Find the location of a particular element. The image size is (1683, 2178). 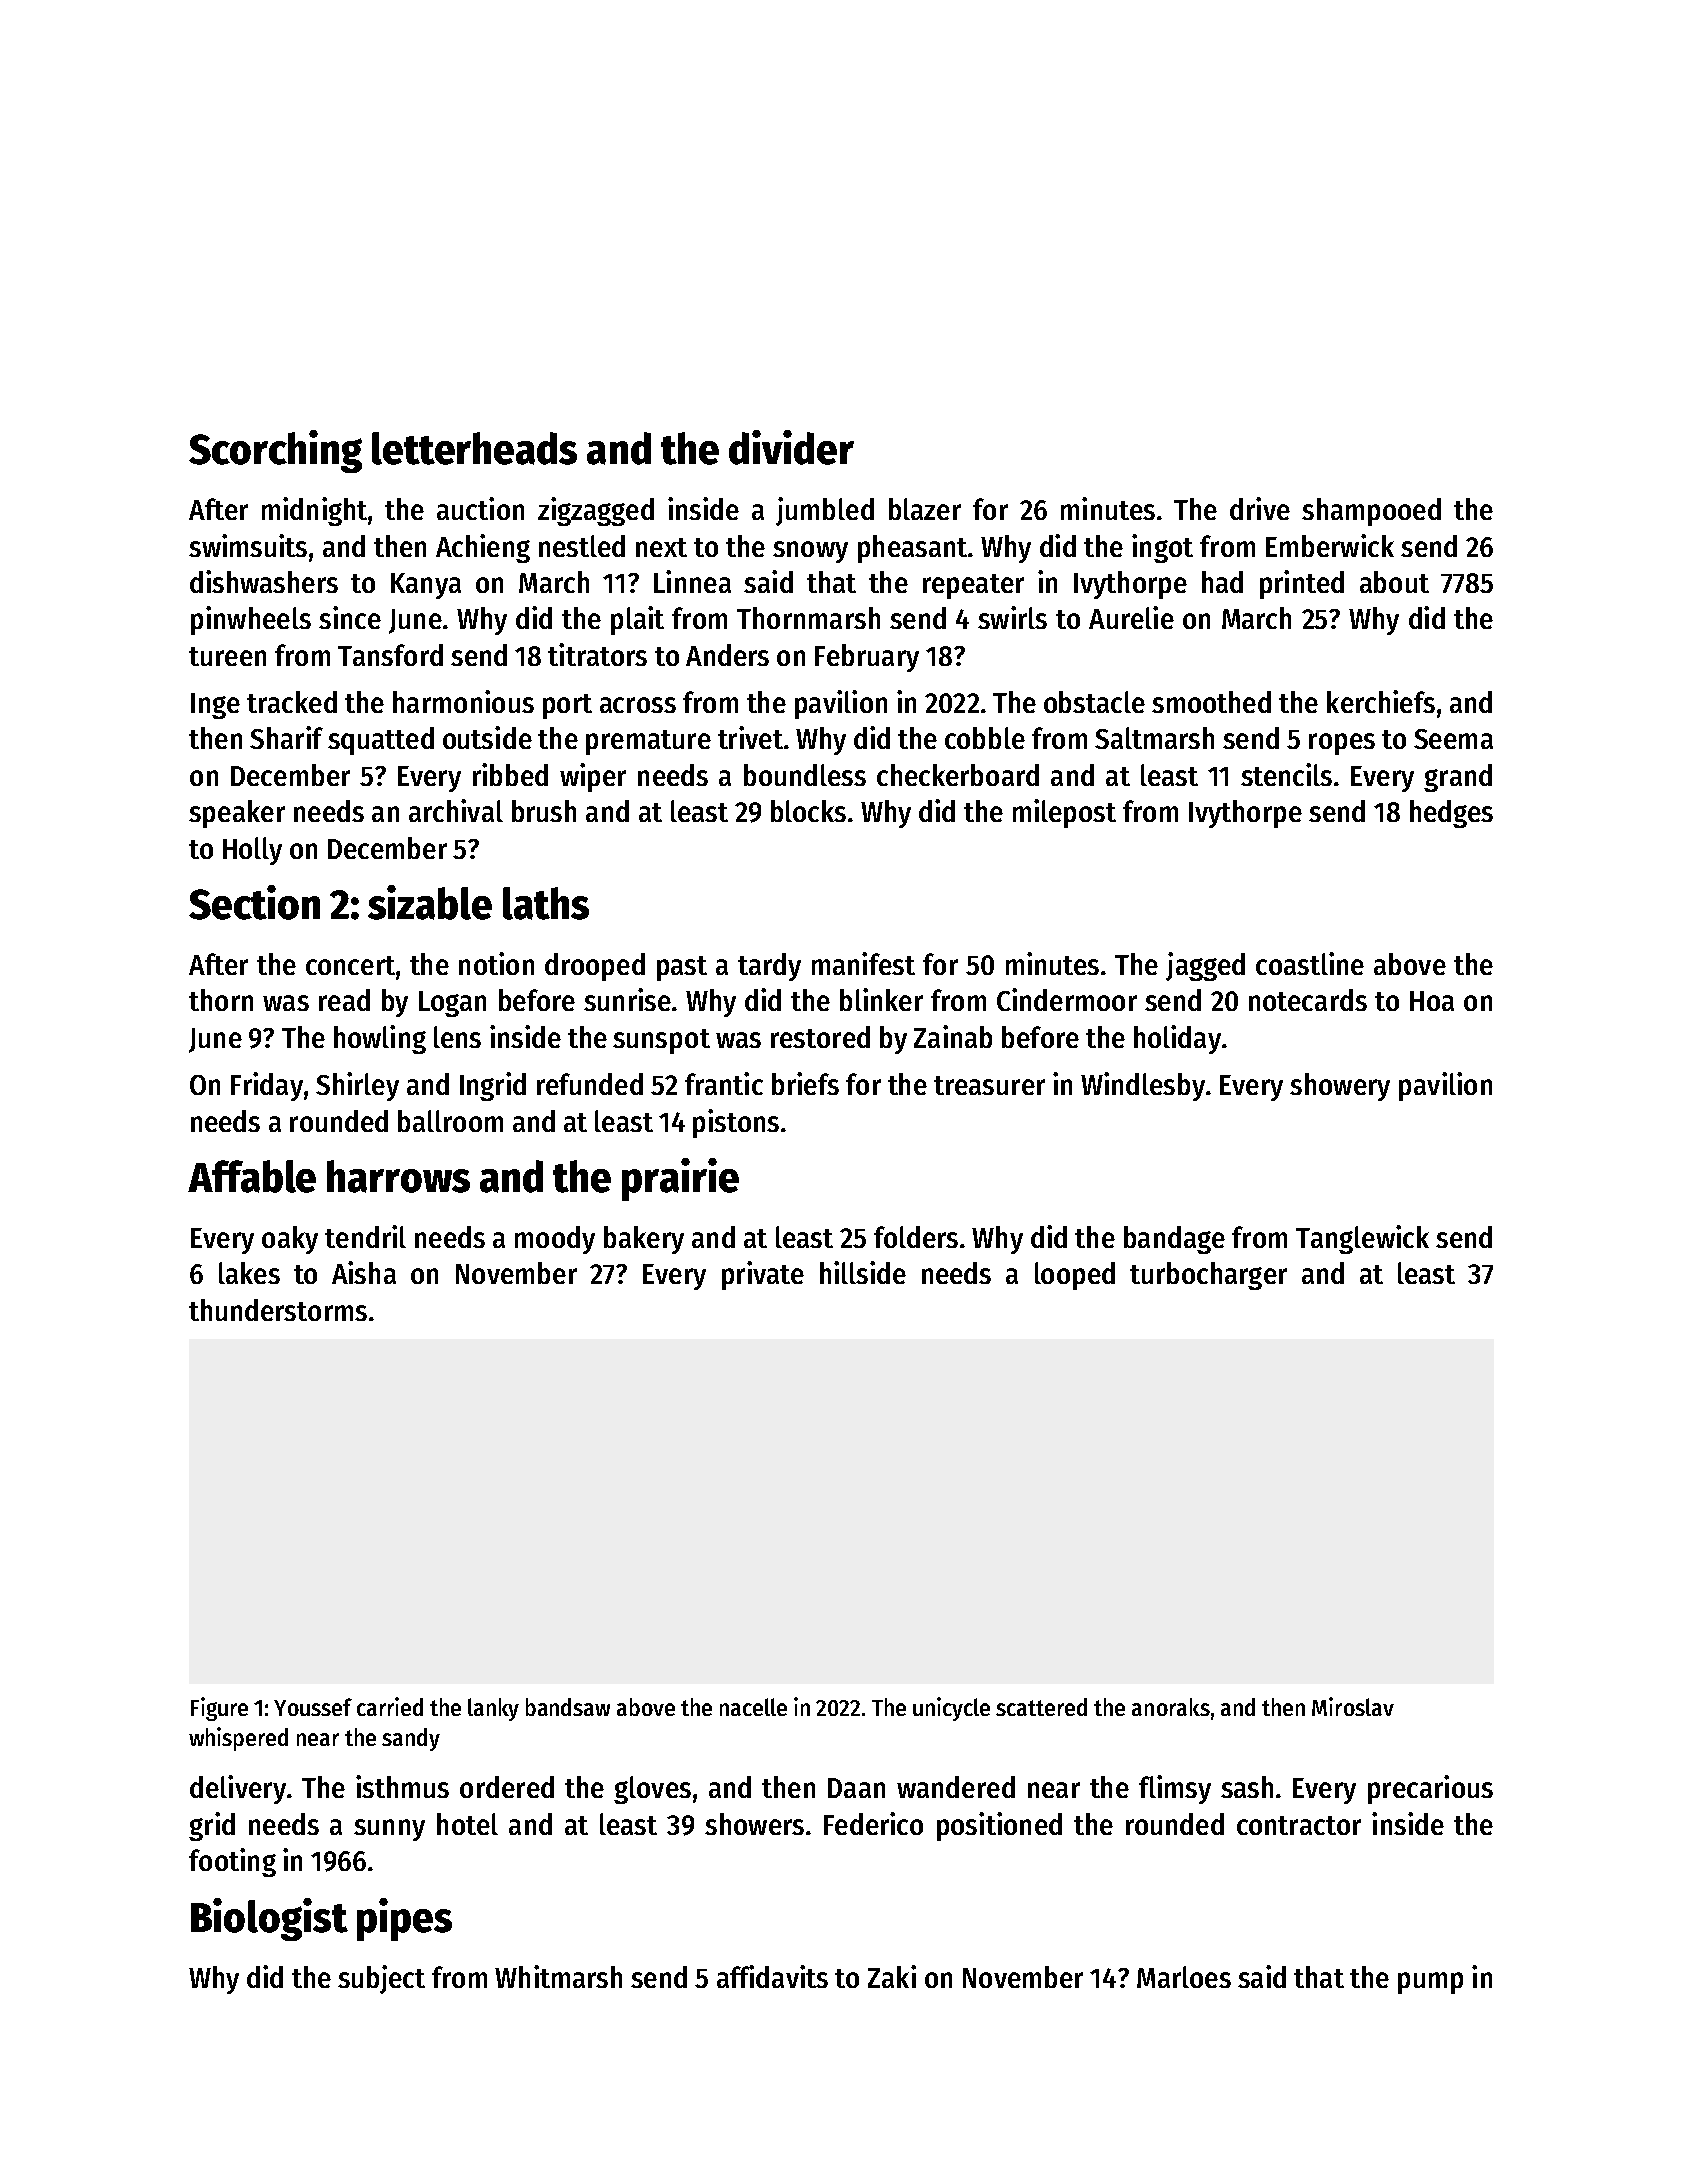

plait is located at coordinates (637, 620).
